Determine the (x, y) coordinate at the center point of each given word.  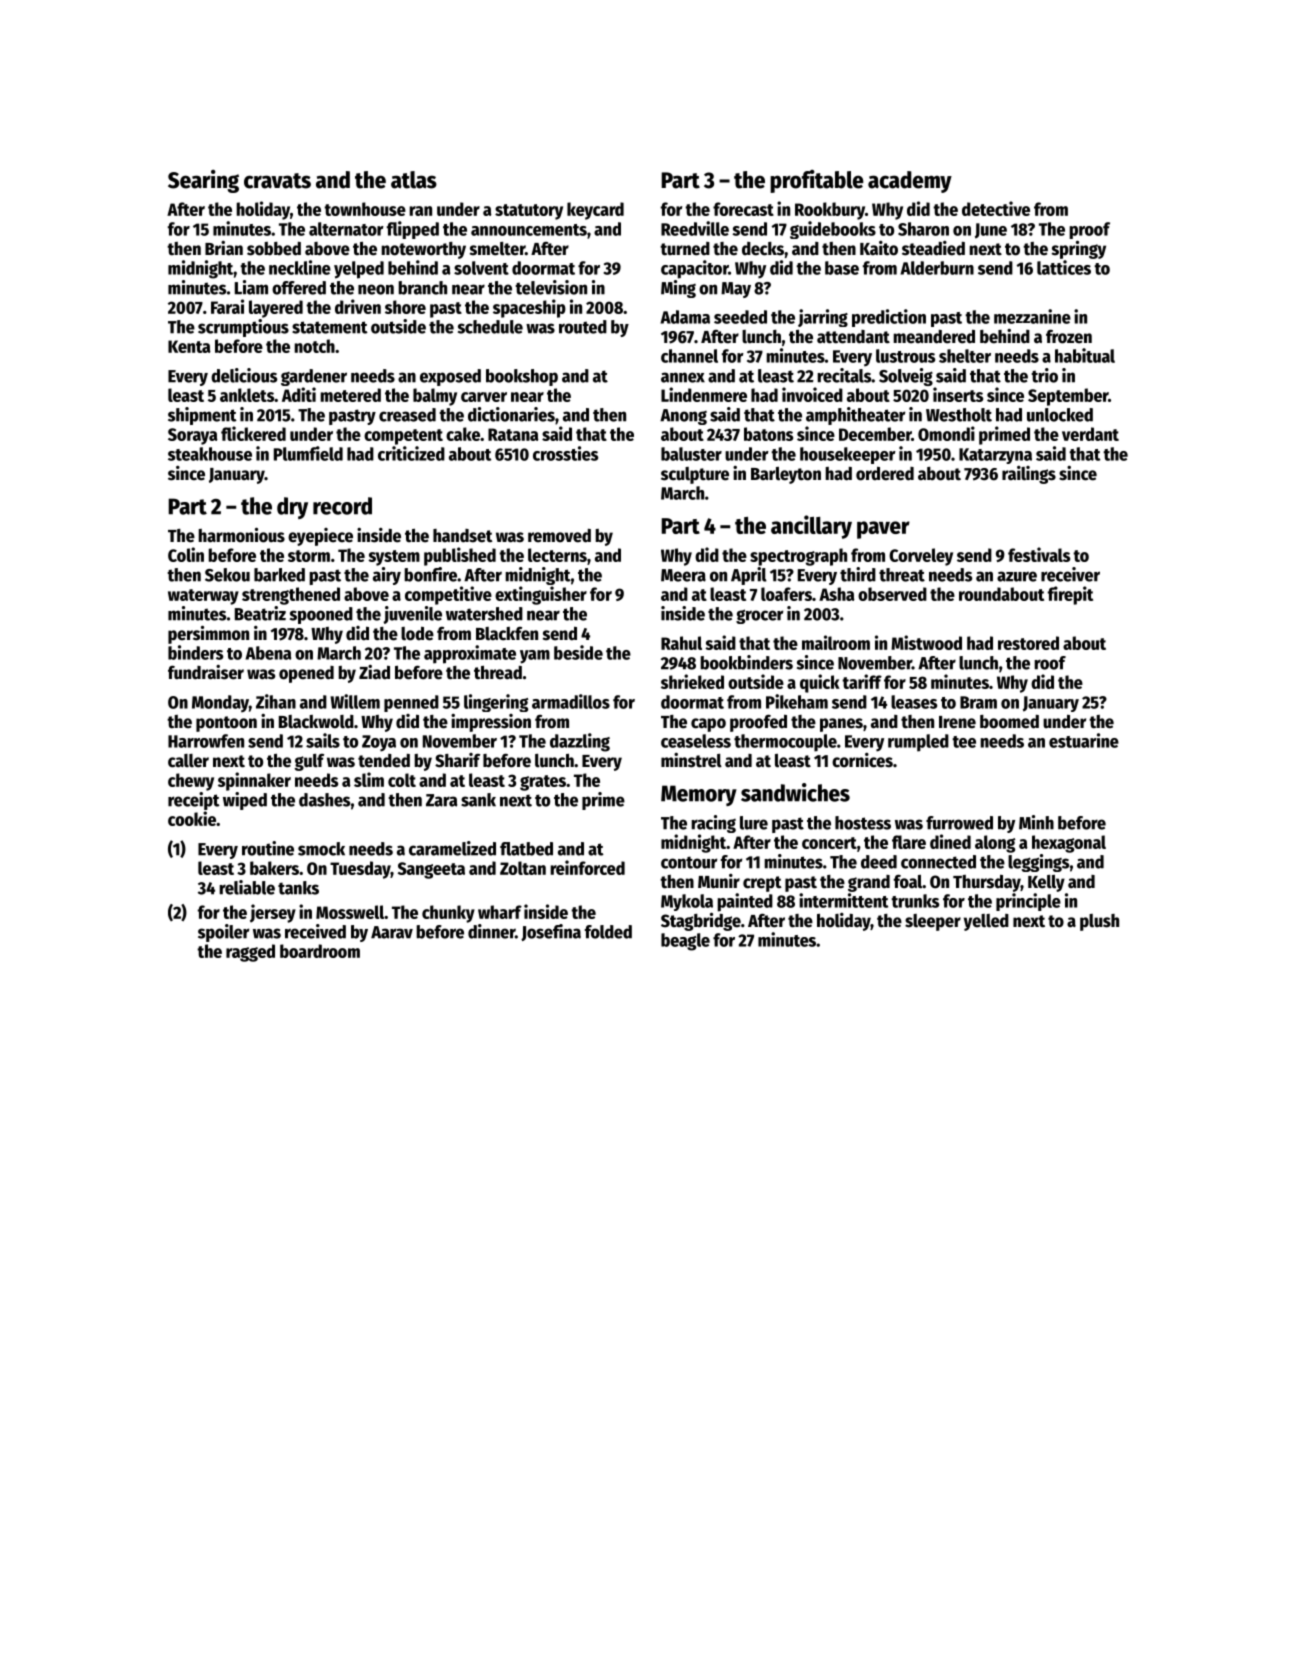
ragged (250, 953)
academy (910, 182)
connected (938, 862)
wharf (500, 912)
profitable (817, 181)
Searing (203, 181)
